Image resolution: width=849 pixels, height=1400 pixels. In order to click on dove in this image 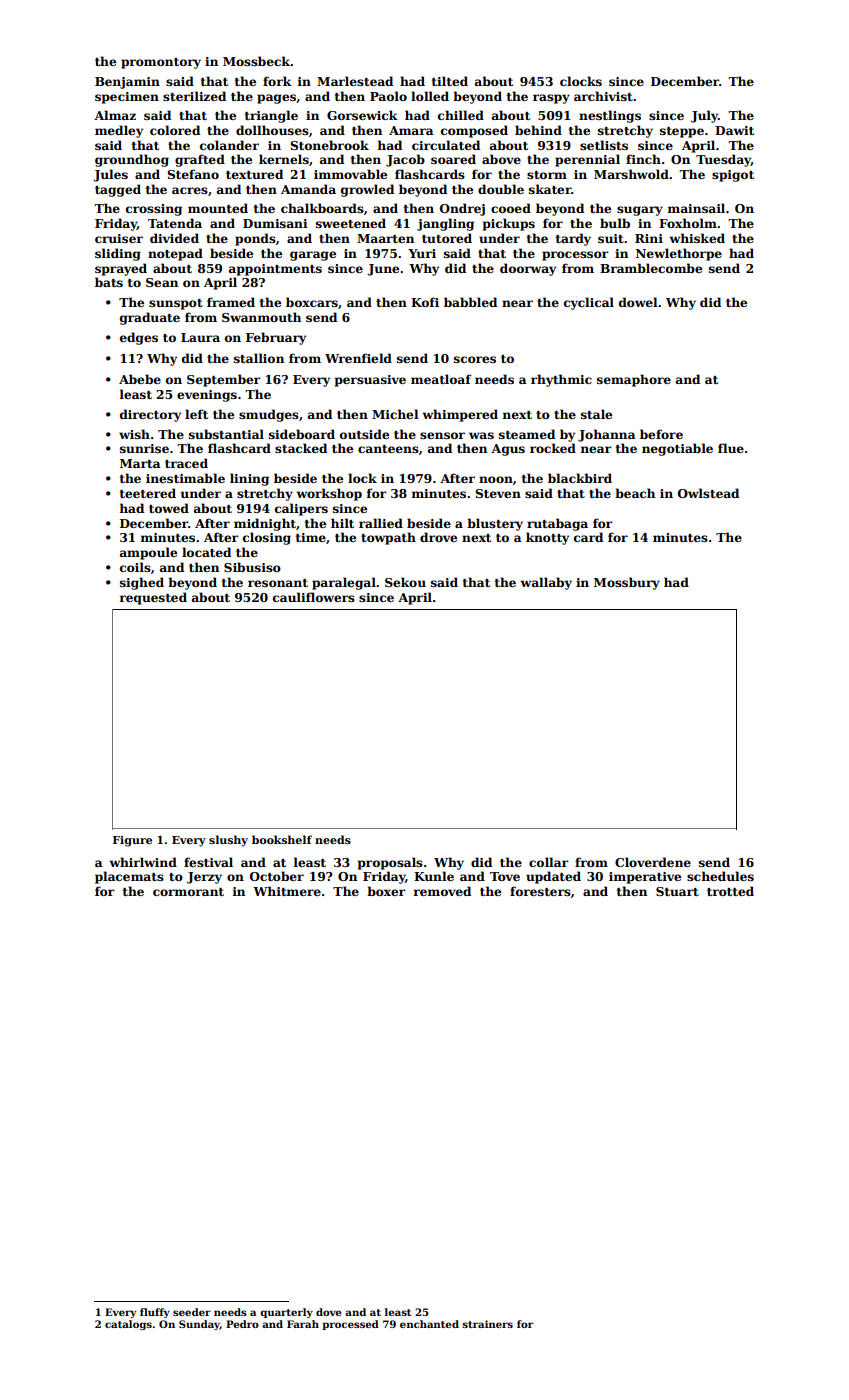, I will do `click(328, 1312)`.
